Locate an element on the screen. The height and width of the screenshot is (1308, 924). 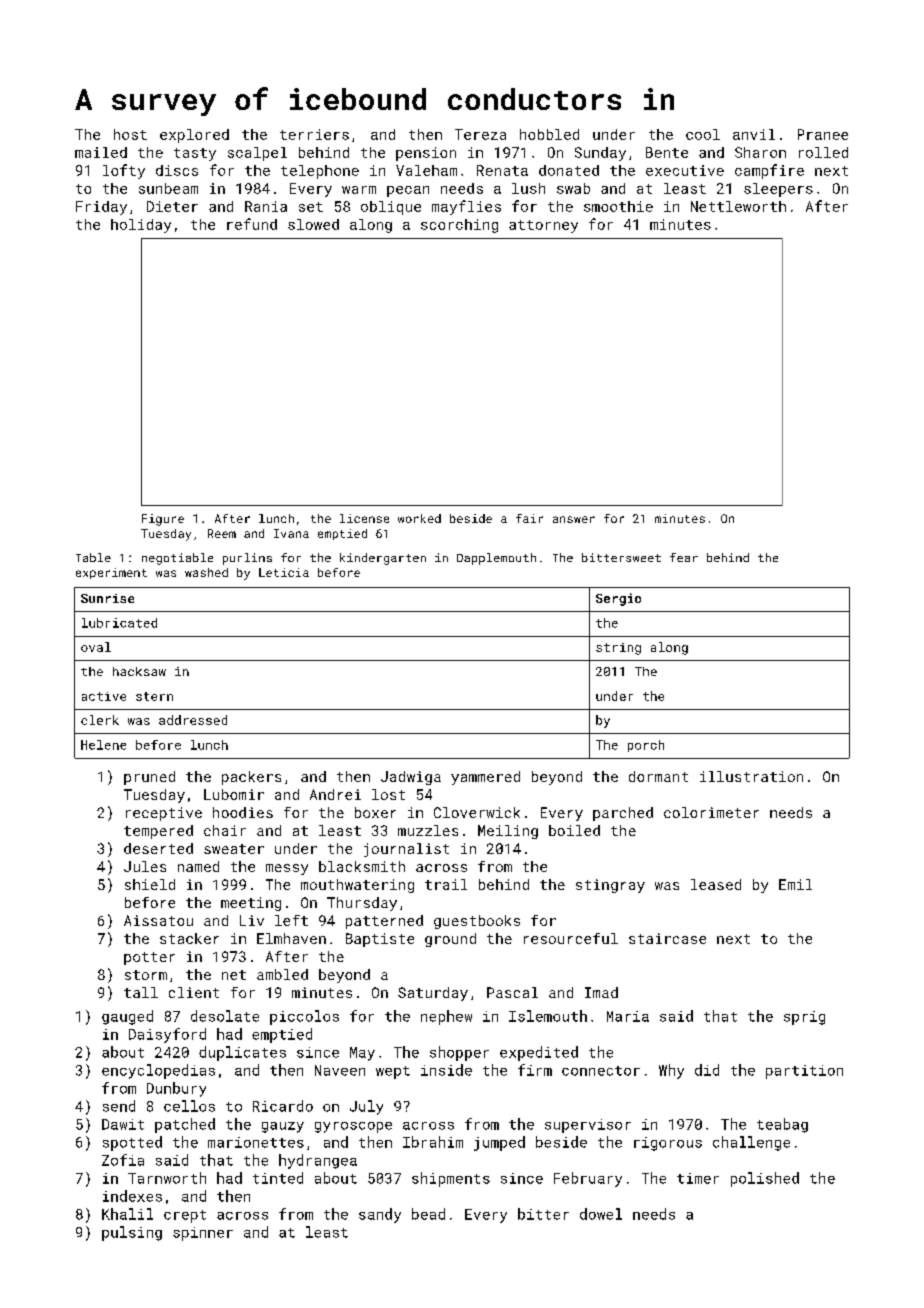
Dapplemouth is located at coordinates (496, 559).
